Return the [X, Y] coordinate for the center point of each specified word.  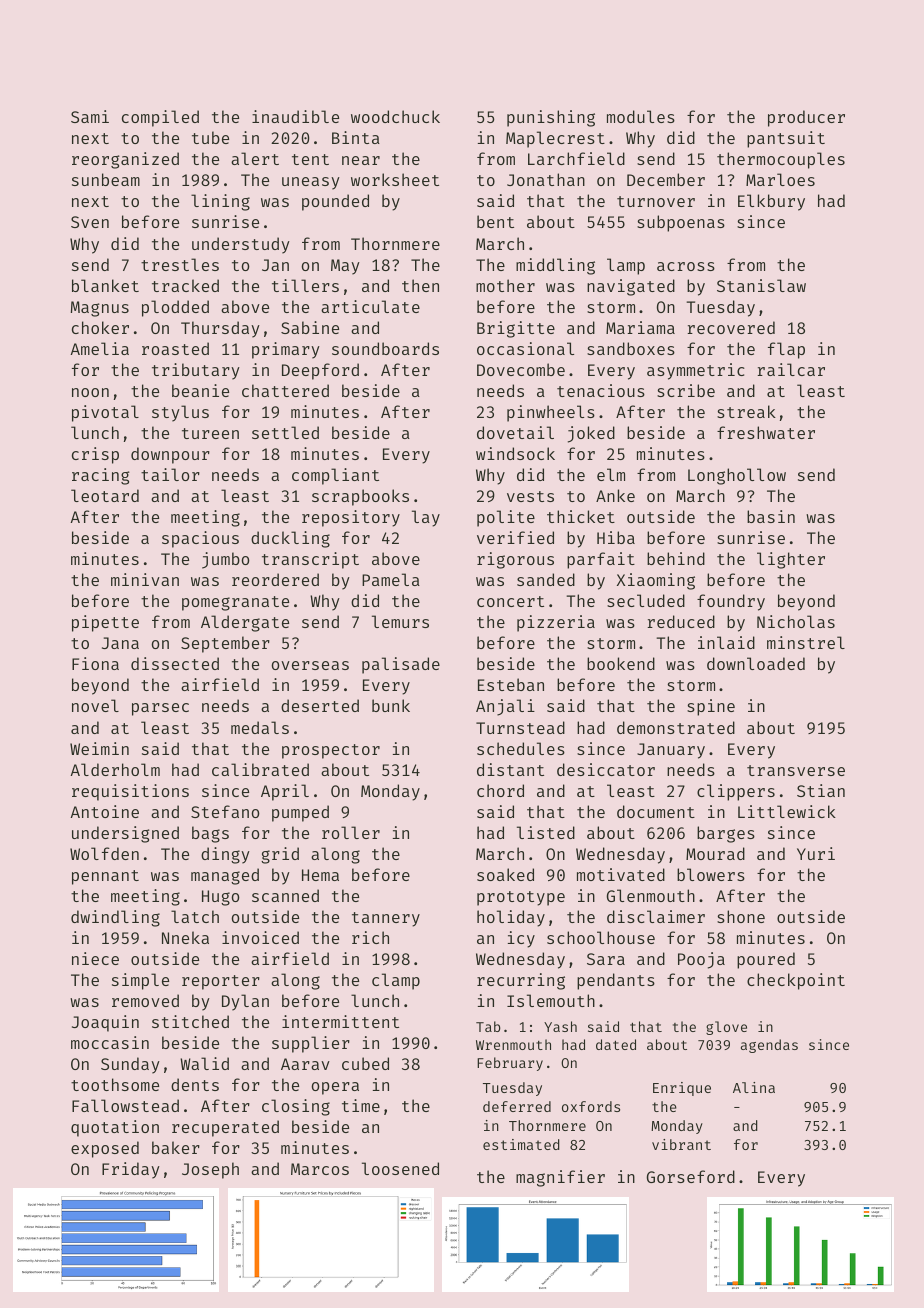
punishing [551, 118]
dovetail [515, 432]
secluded [646, 600]
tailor [170, 474]
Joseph [210, 1170]
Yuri [816, 853]
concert [510, 601]
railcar [791, 369]
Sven [90, 222]
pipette [105, 623]
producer [806, 118]
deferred [517, 1106]
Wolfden [104, 853]
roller [351, 832]
